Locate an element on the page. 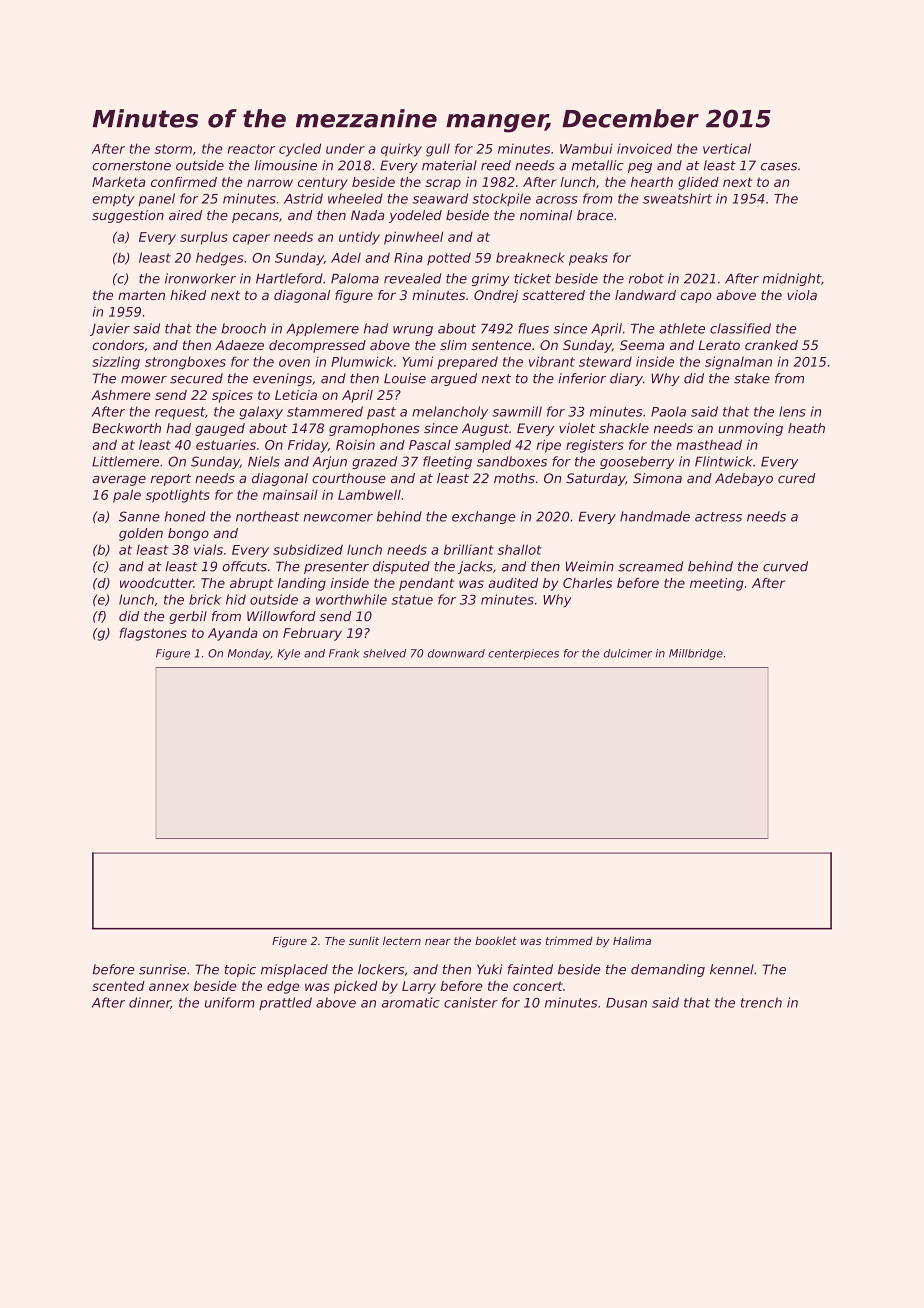 The image size is (924, 1308). untidy is located at coordinates (359, 238).
